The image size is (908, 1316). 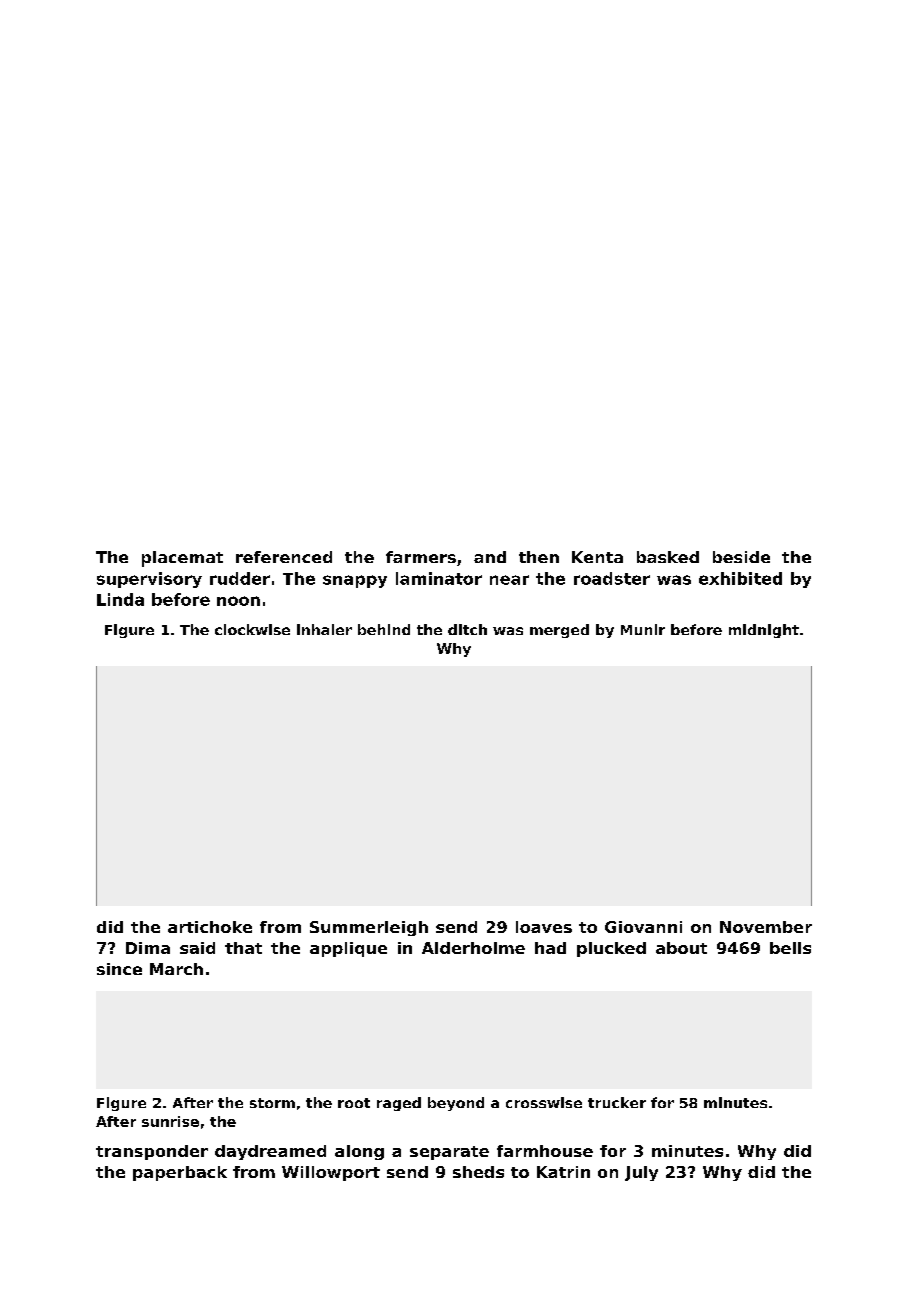 I want to click on November, so click(x=766, y=927).
